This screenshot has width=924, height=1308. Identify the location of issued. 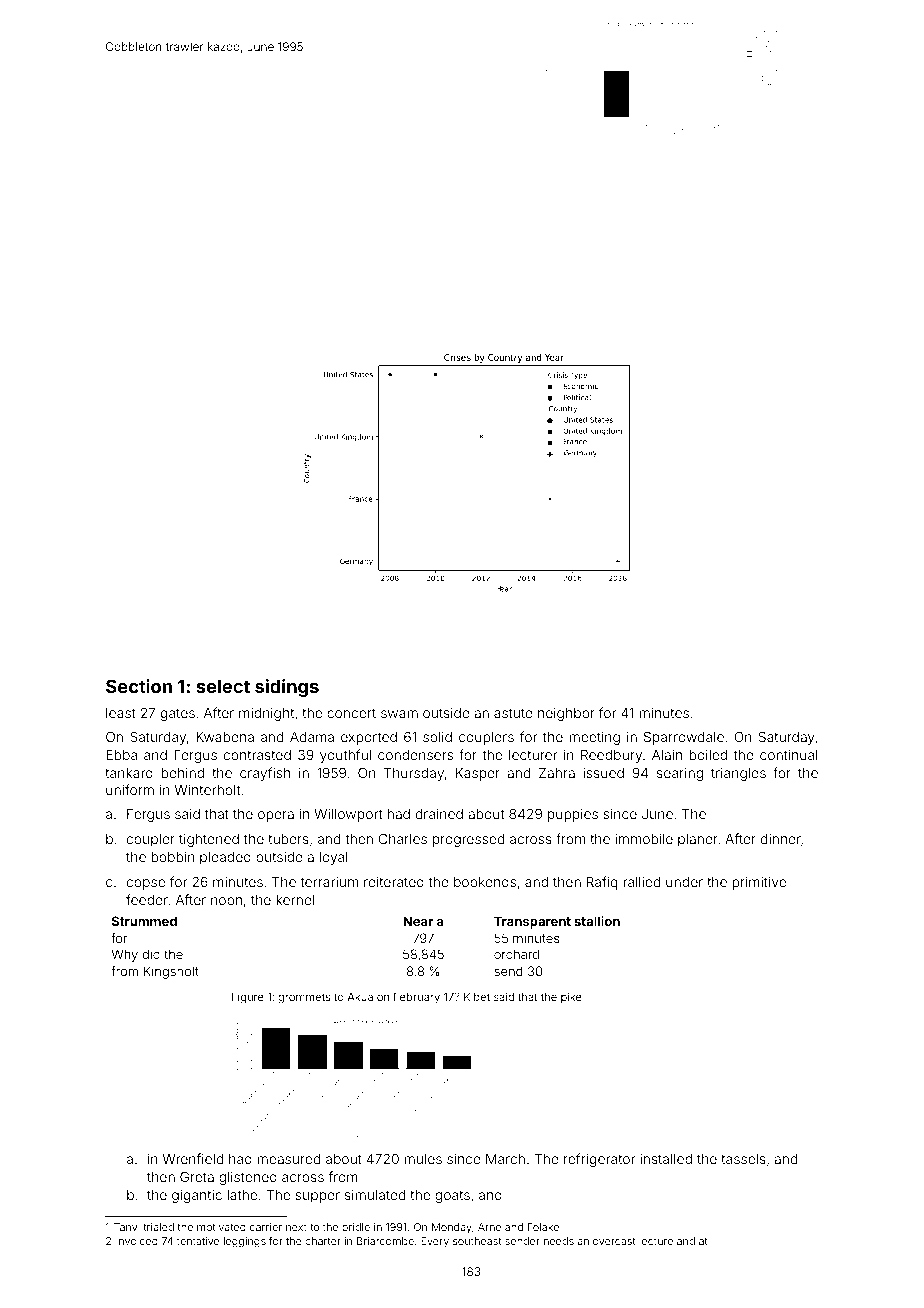
(603, 773).
